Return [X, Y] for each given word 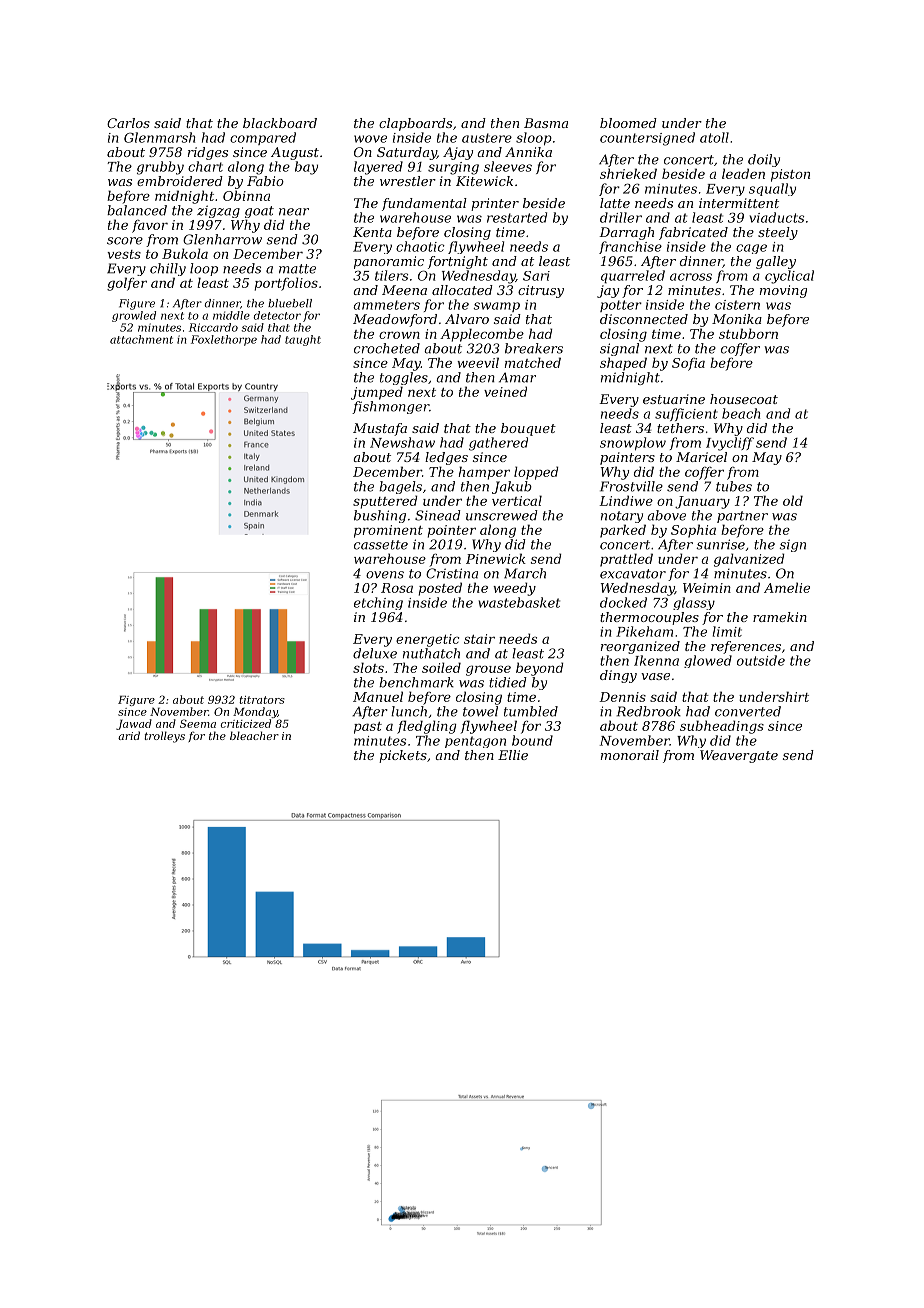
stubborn [748, 333]
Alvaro [467, 319]
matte [297, 269]
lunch [409, 711]
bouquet [528, 429]
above [666, 515]
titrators [262, 700]
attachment [141, 339]
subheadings [722, 727]
